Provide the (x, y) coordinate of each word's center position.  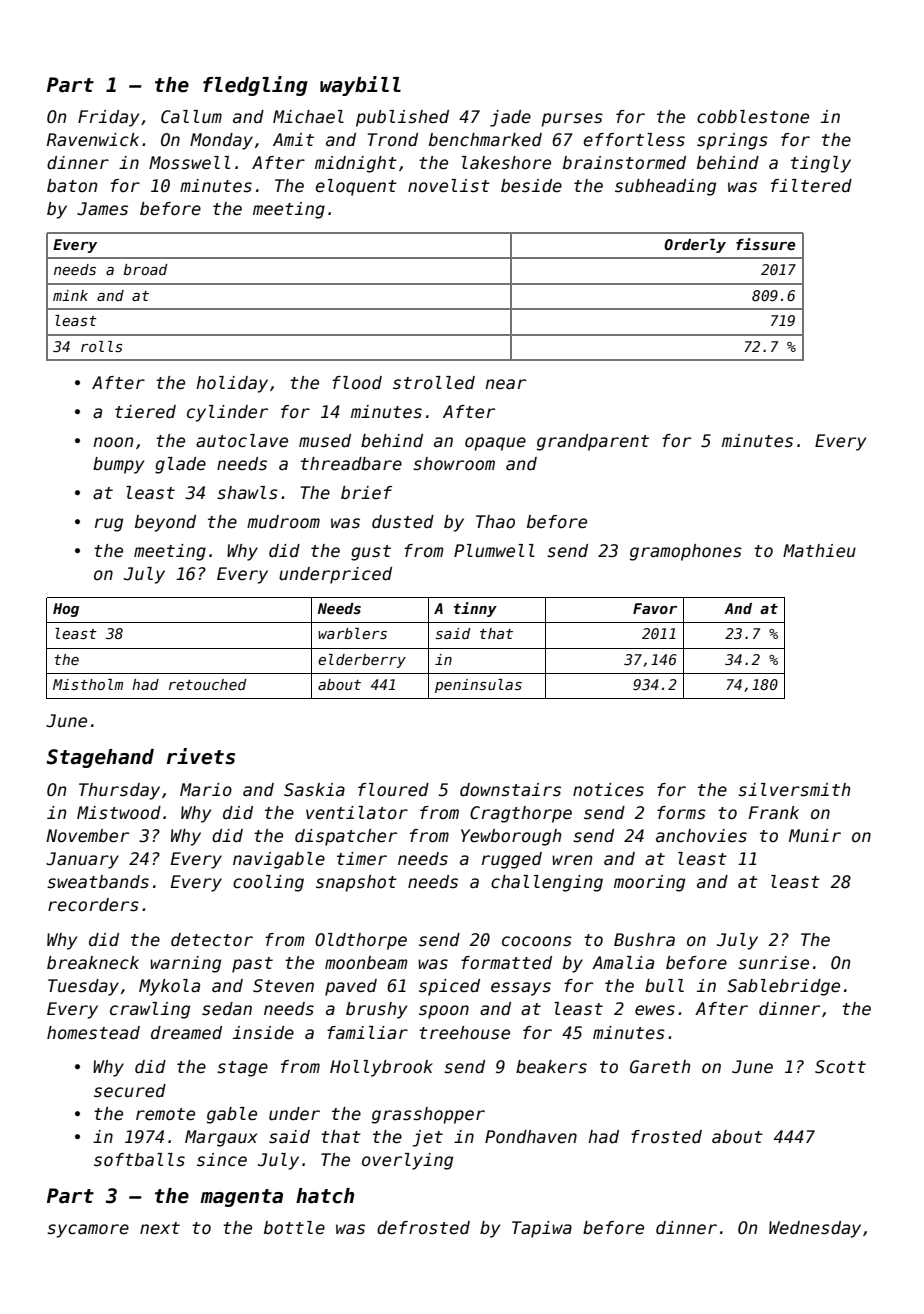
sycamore (88, 1231)
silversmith (794, 790)
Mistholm (88, 684)
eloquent (356, 187)
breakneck (93, 963)
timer (362, 859)
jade (510, 118)
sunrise (773, 963)
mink (70, 295)
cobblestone (753, 117)
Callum (191, 117)
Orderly (695, 246)
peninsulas (478, 686)
